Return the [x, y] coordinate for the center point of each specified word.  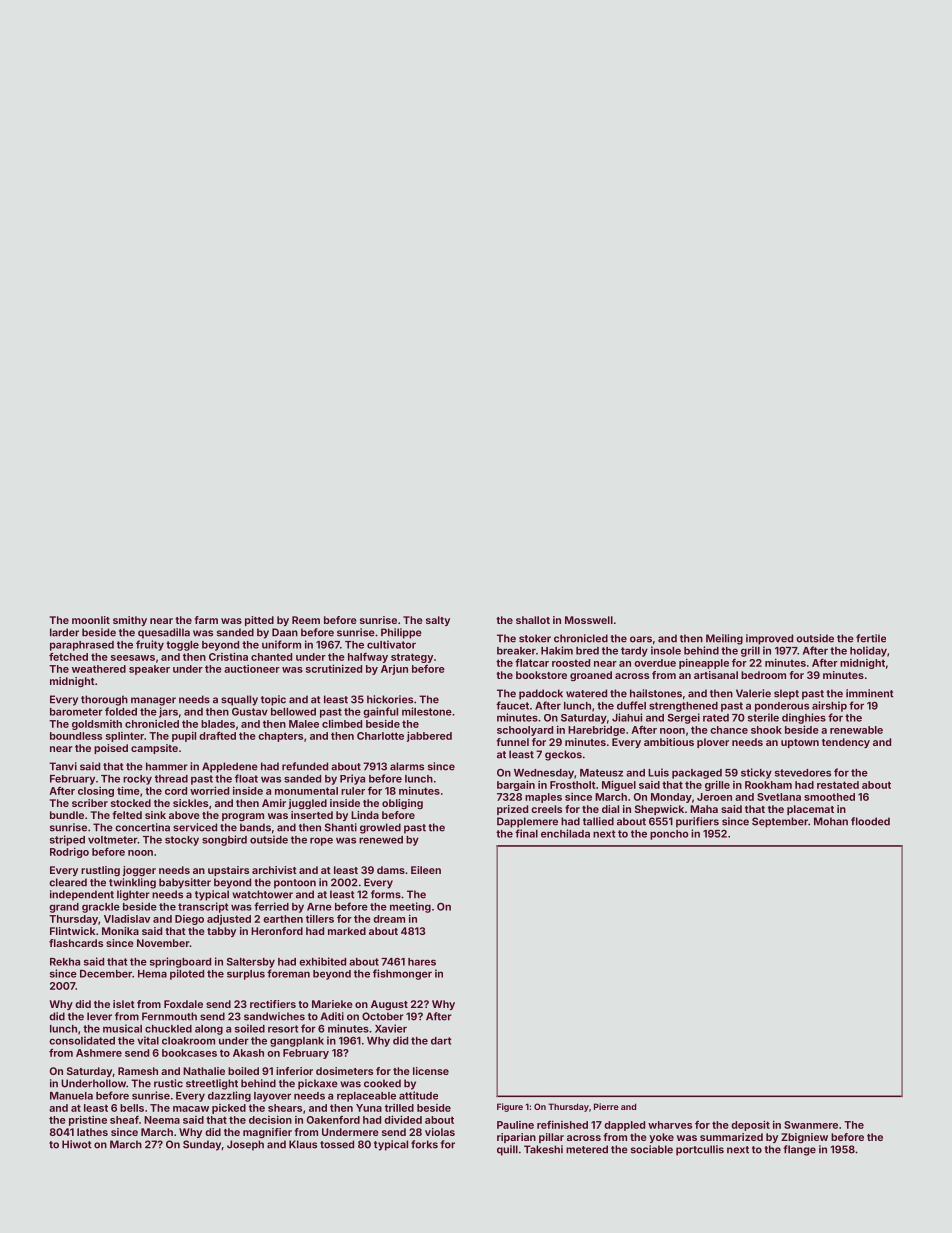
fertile [871, 638]
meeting [410, 907]
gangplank [297, 1042]
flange [799, 1150]
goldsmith [97, 725]
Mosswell [589, 620]
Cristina [228, 656]
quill [507, 1150]
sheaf [124, 1120]
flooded [870, 821]
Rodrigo [69, 853]
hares [422, 962]
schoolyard [525, 731]
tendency [846, 743]
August [389, 1005]
